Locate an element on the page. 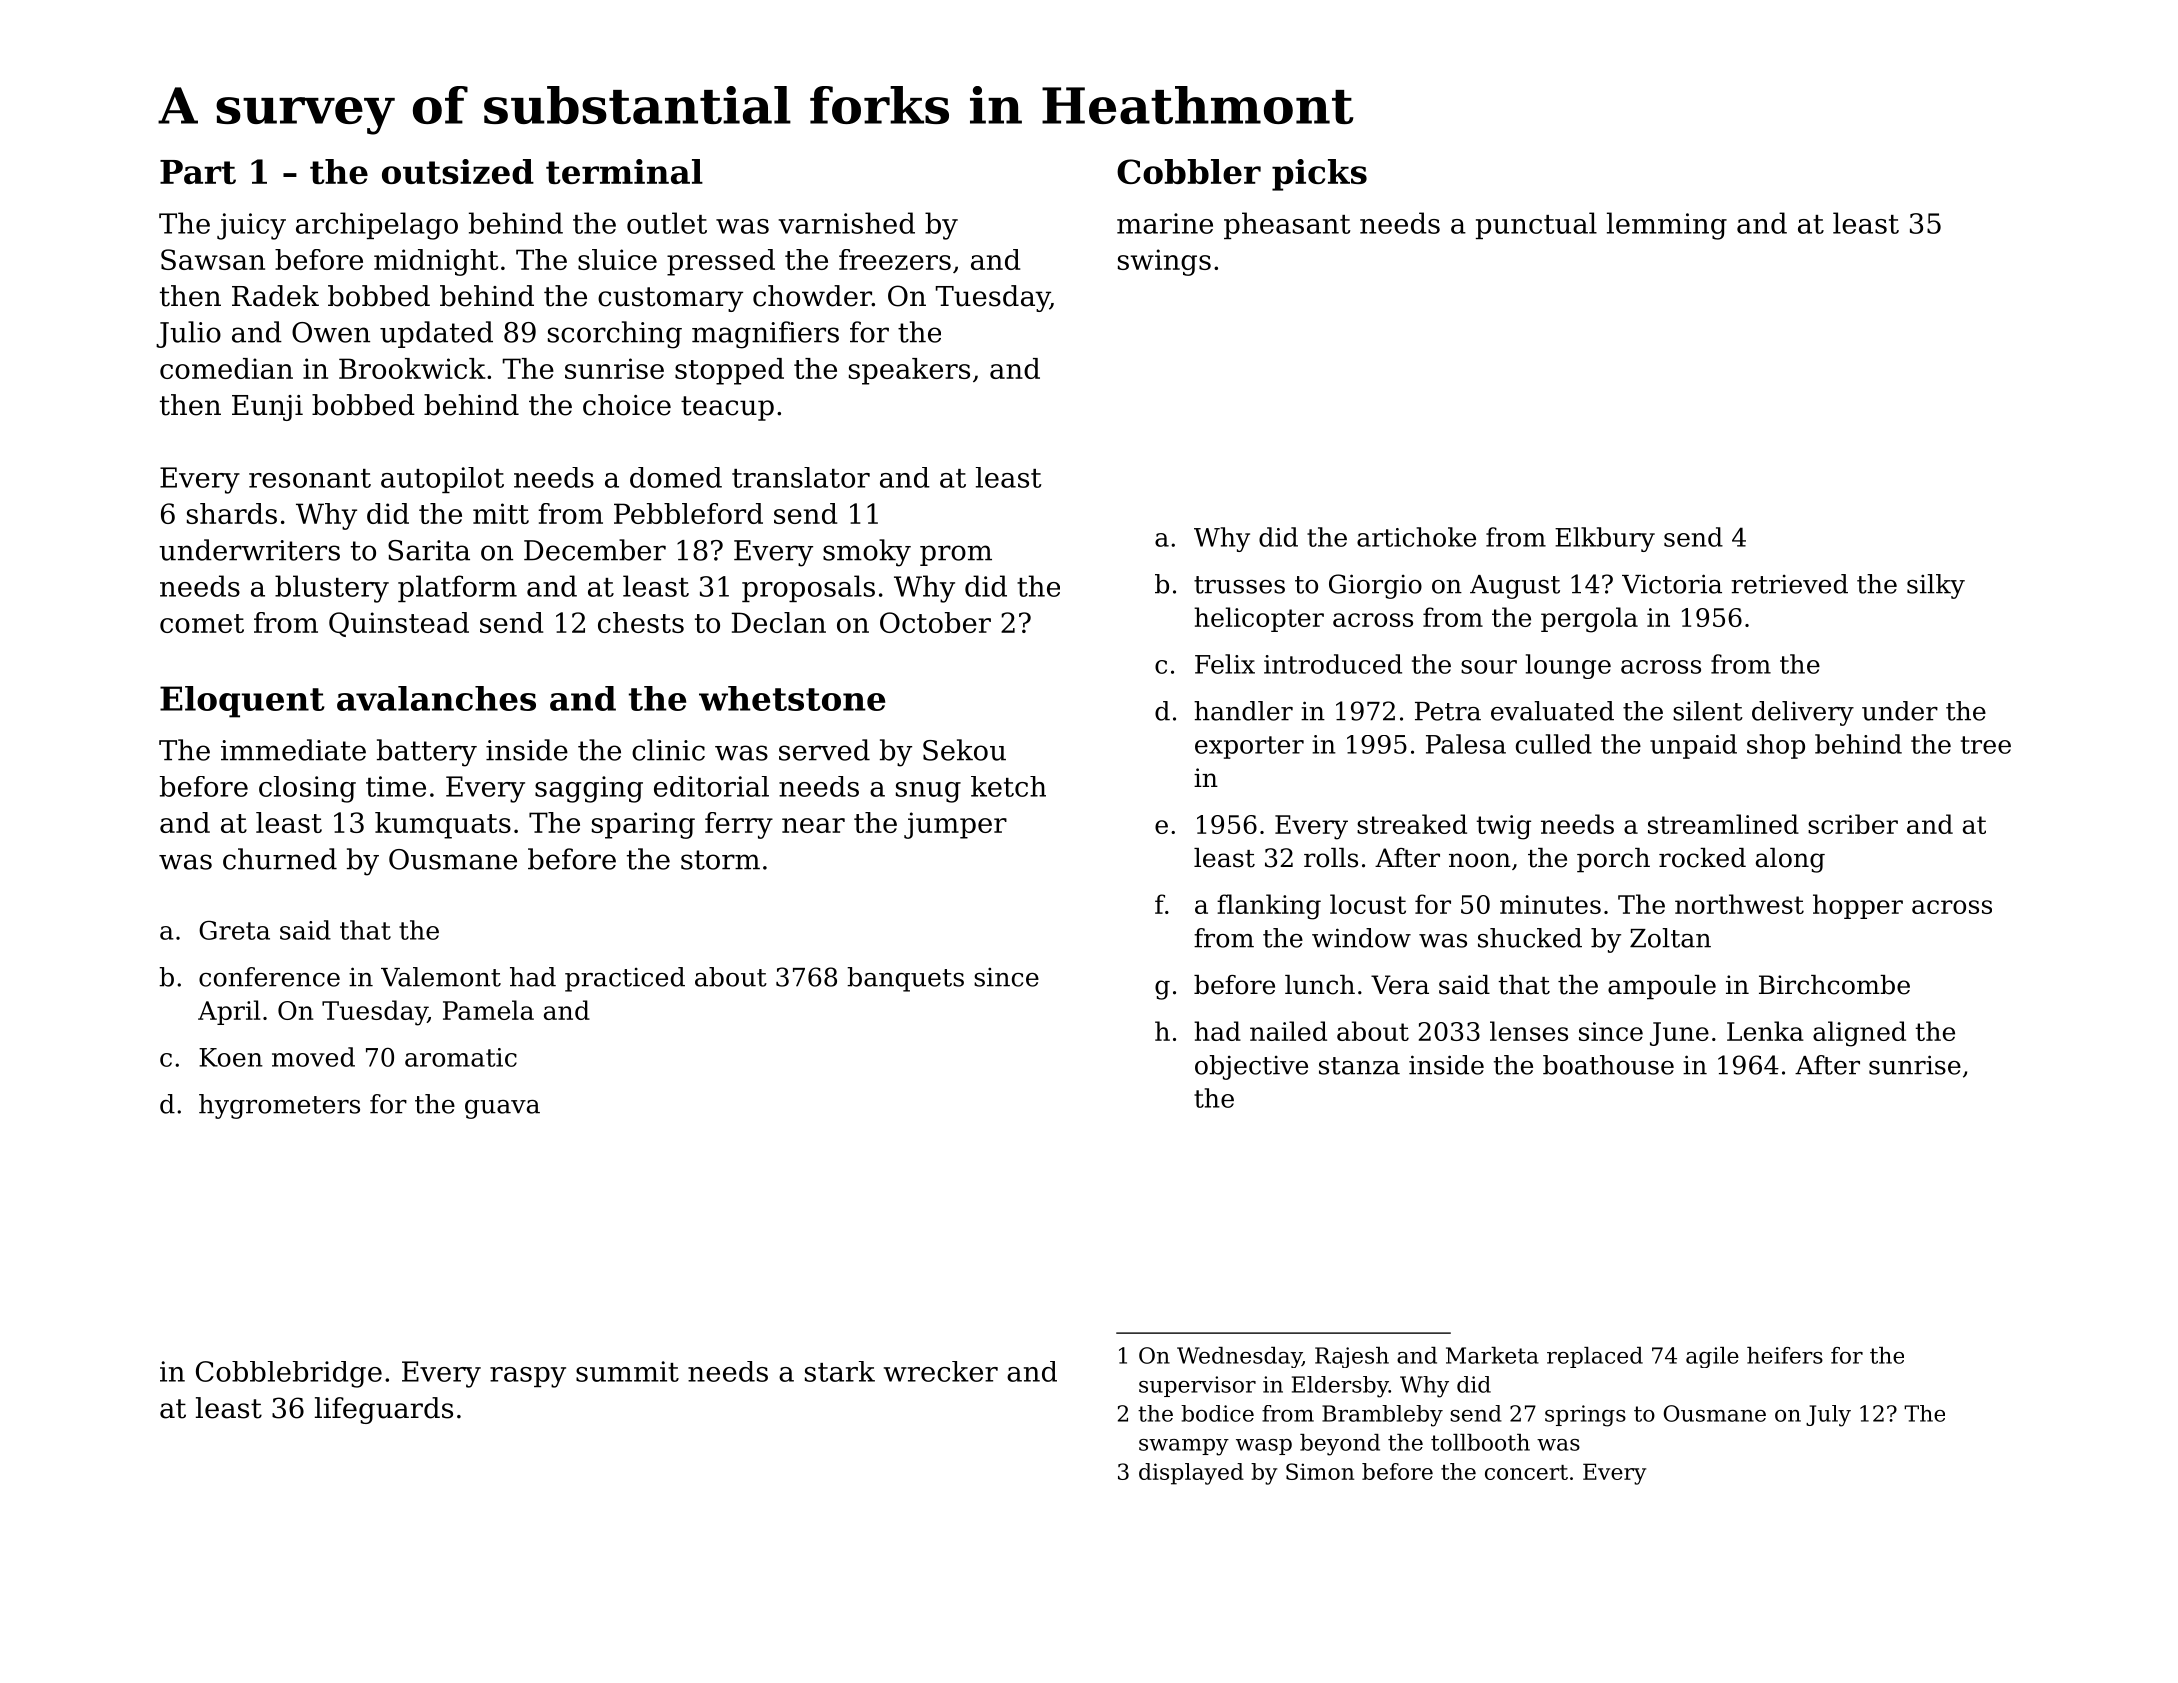  exporter is located at coordinates (1249, 747).
